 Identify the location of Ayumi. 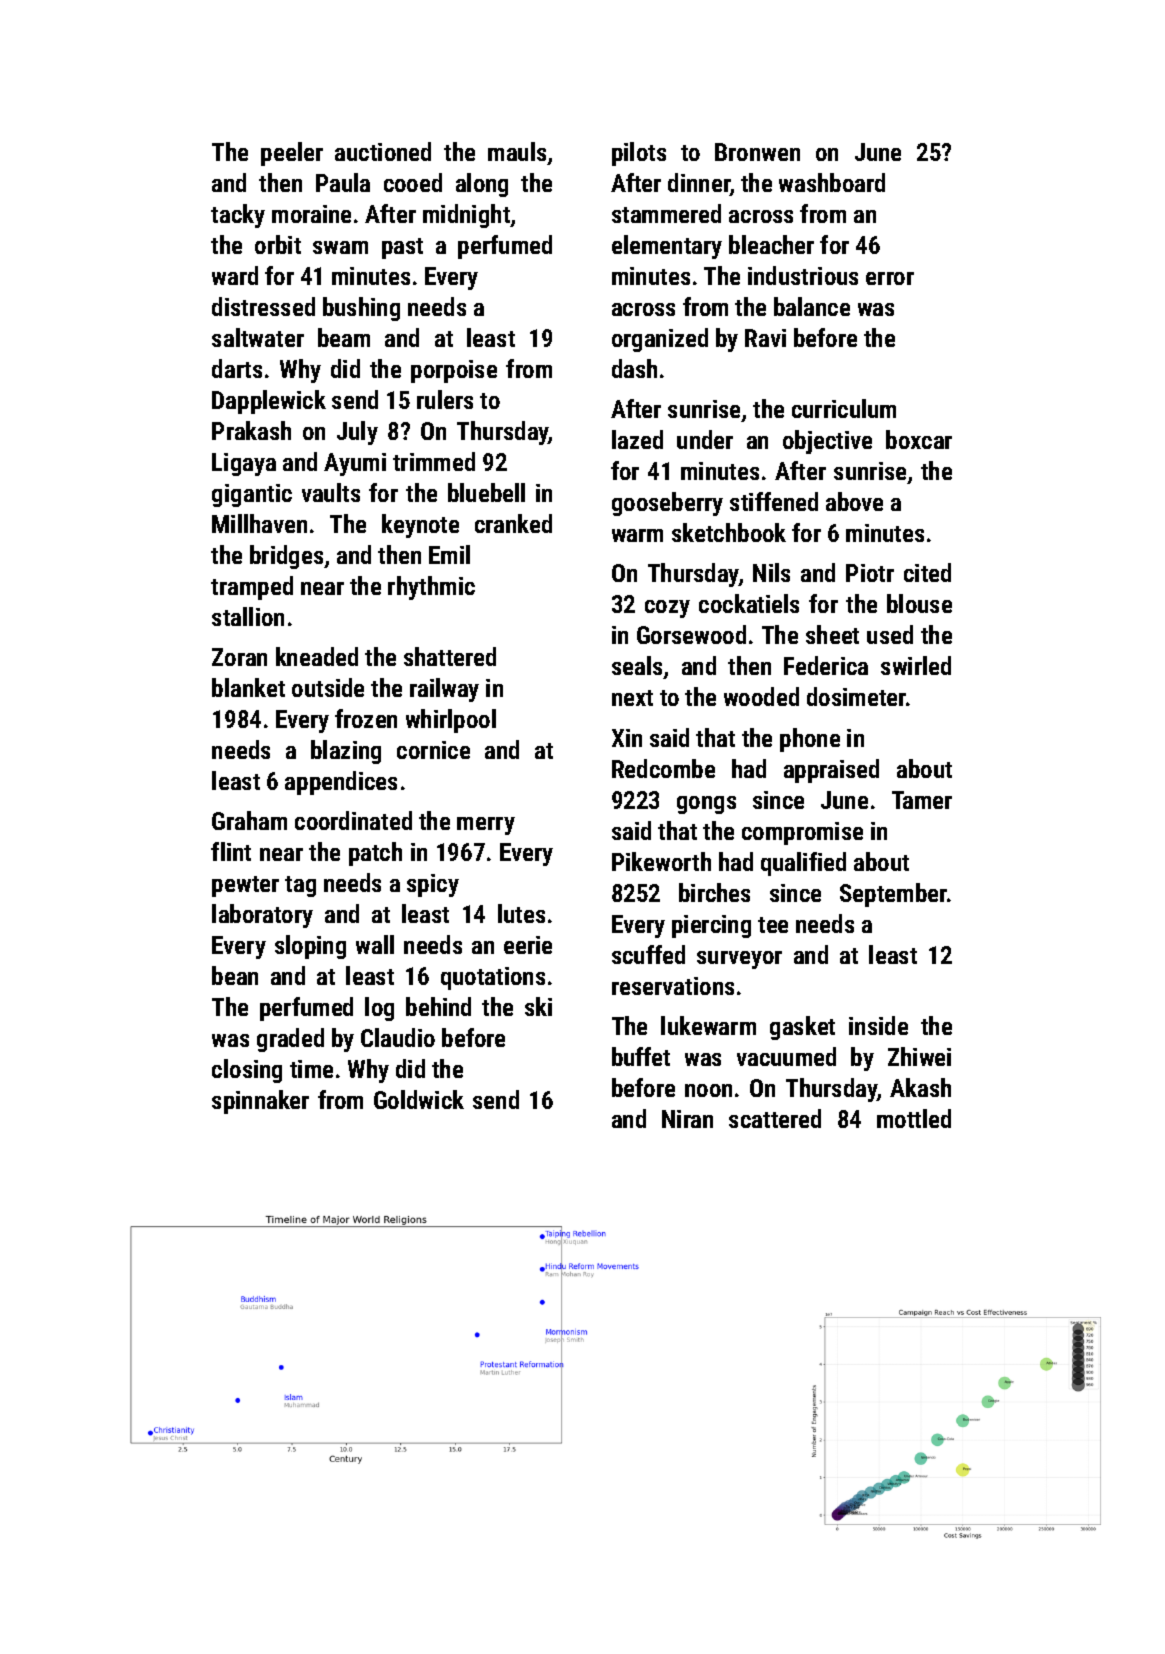
(355, 464).
